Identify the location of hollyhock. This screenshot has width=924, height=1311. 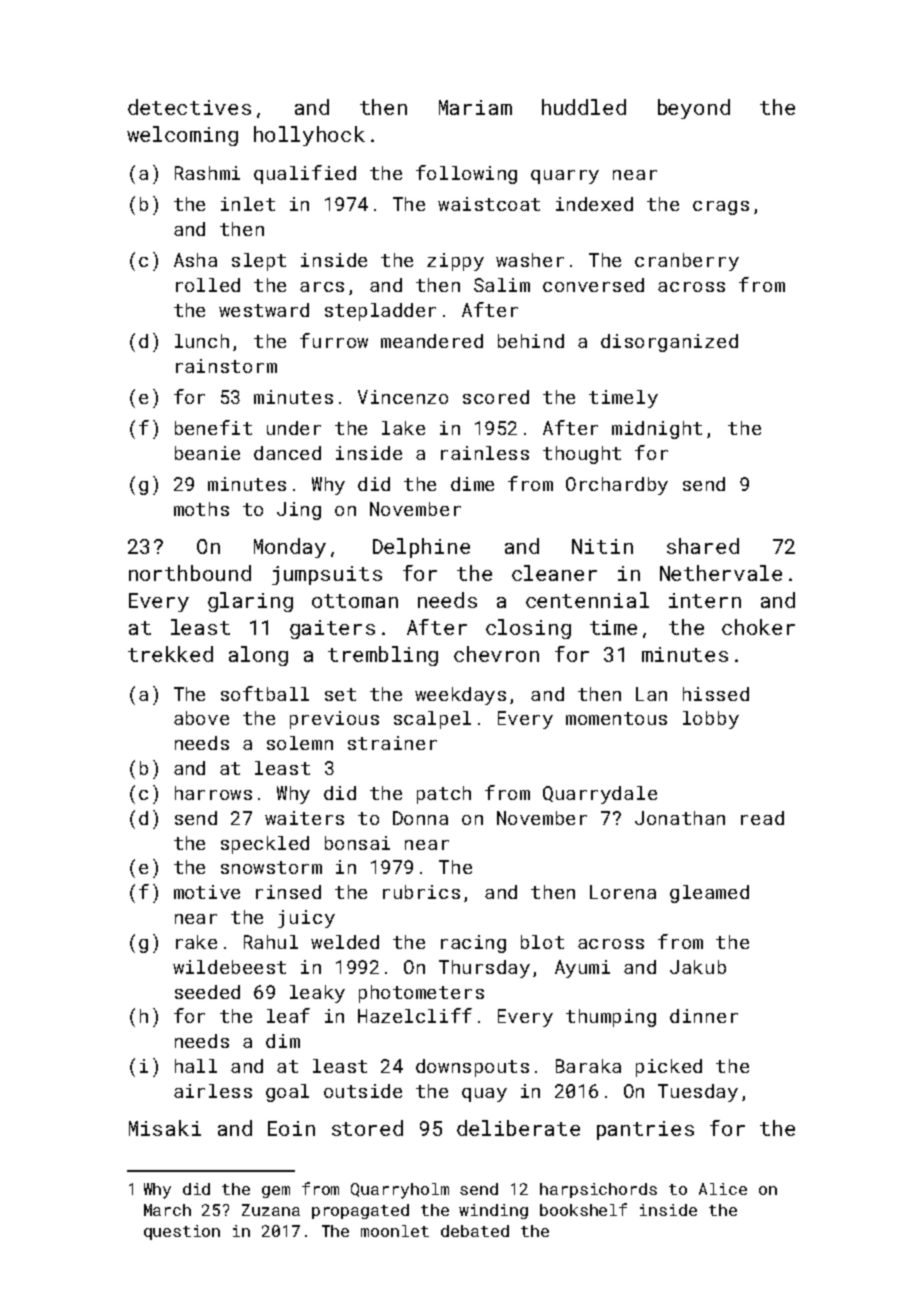
(309, 136).
